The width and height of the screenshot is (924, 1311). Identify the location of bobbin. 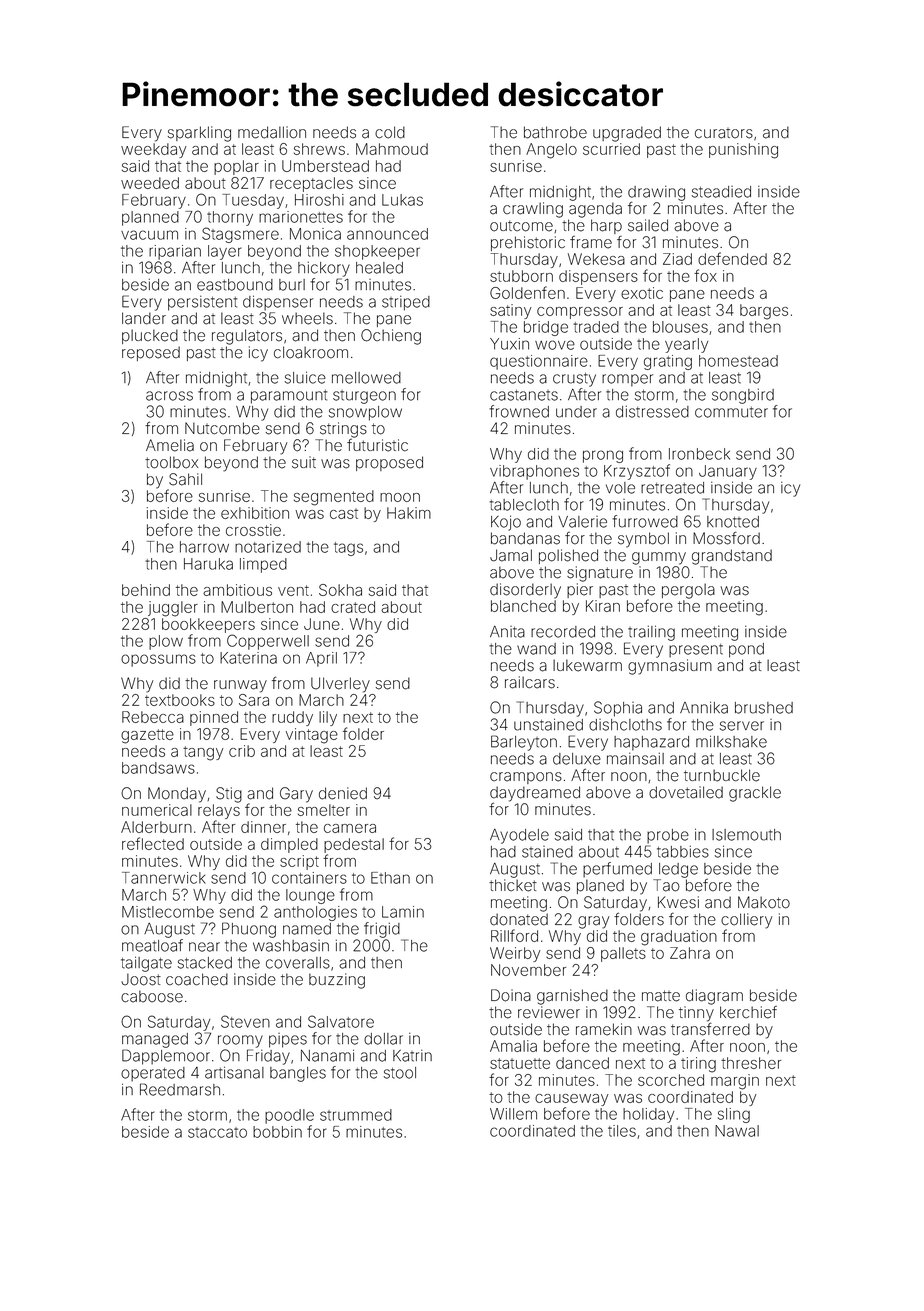
(277, 1132).
